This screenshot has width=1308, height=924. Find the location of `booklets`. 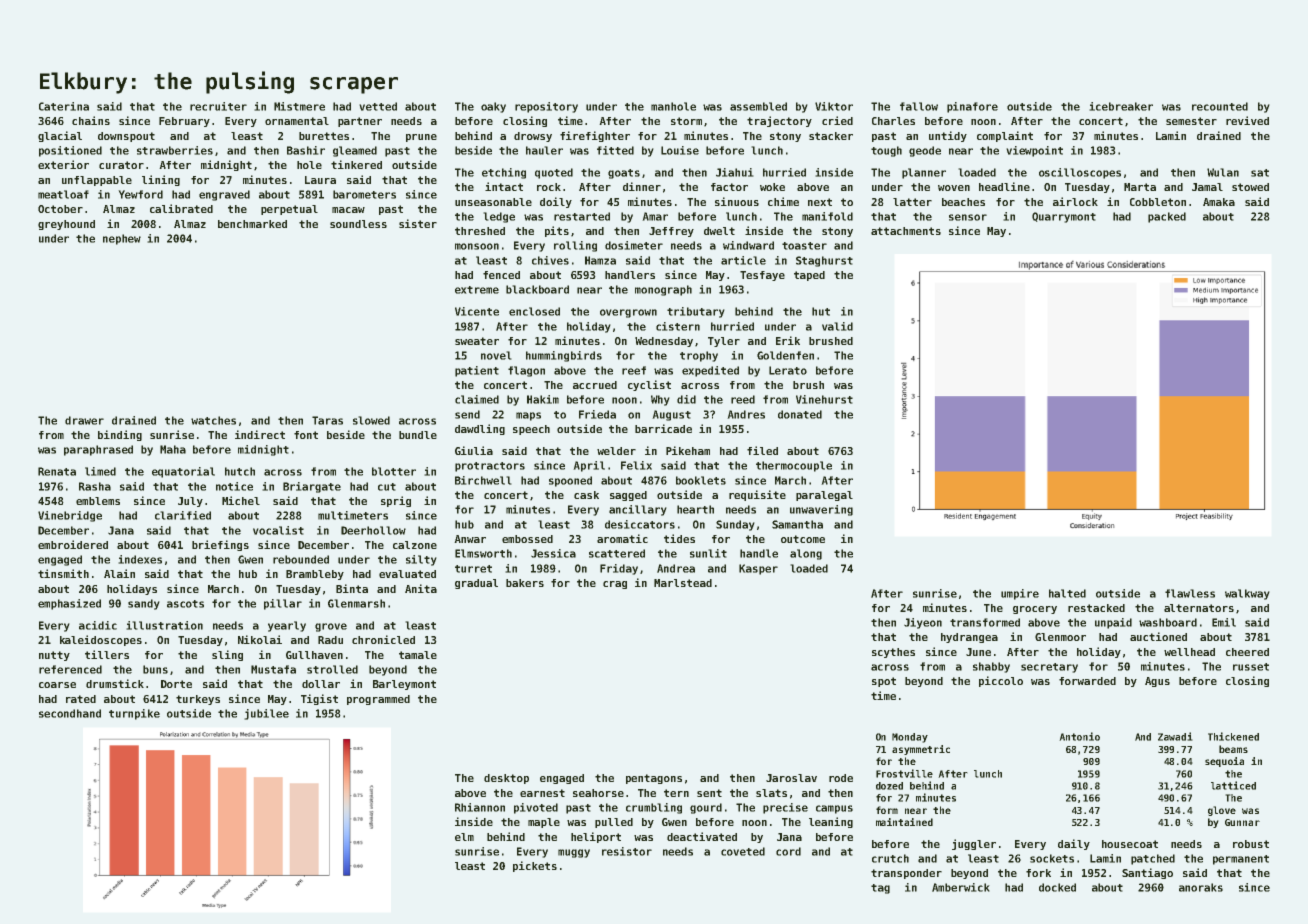

booklets is located at coordinates (701, 480).
